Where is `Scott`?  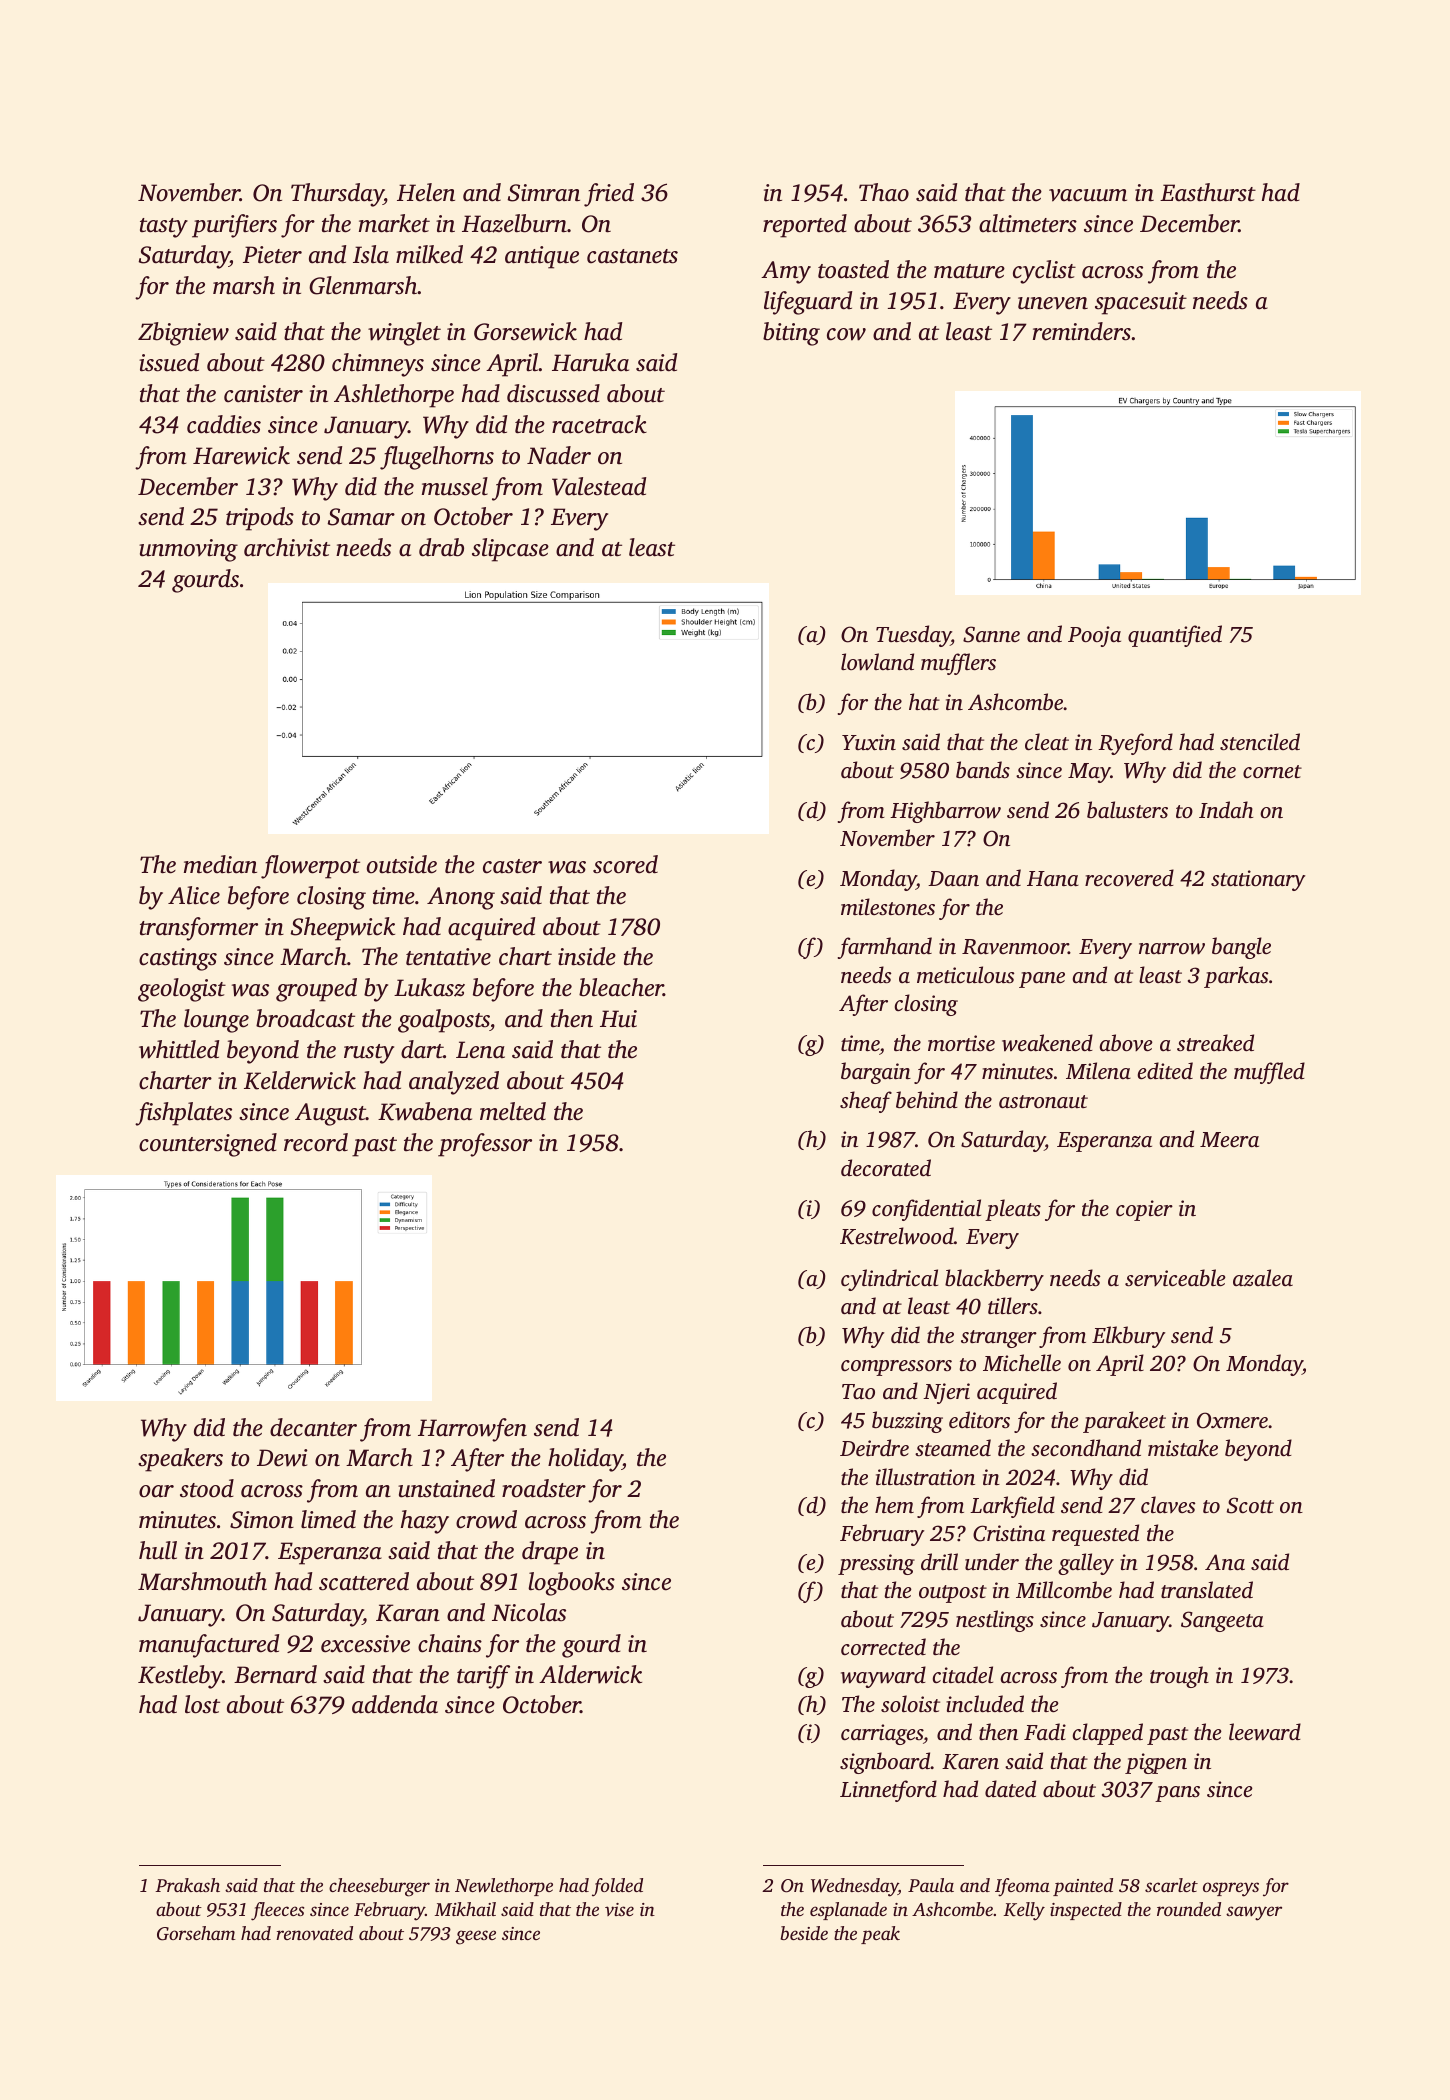 Scott is located at coordinates (1250, 1505).
